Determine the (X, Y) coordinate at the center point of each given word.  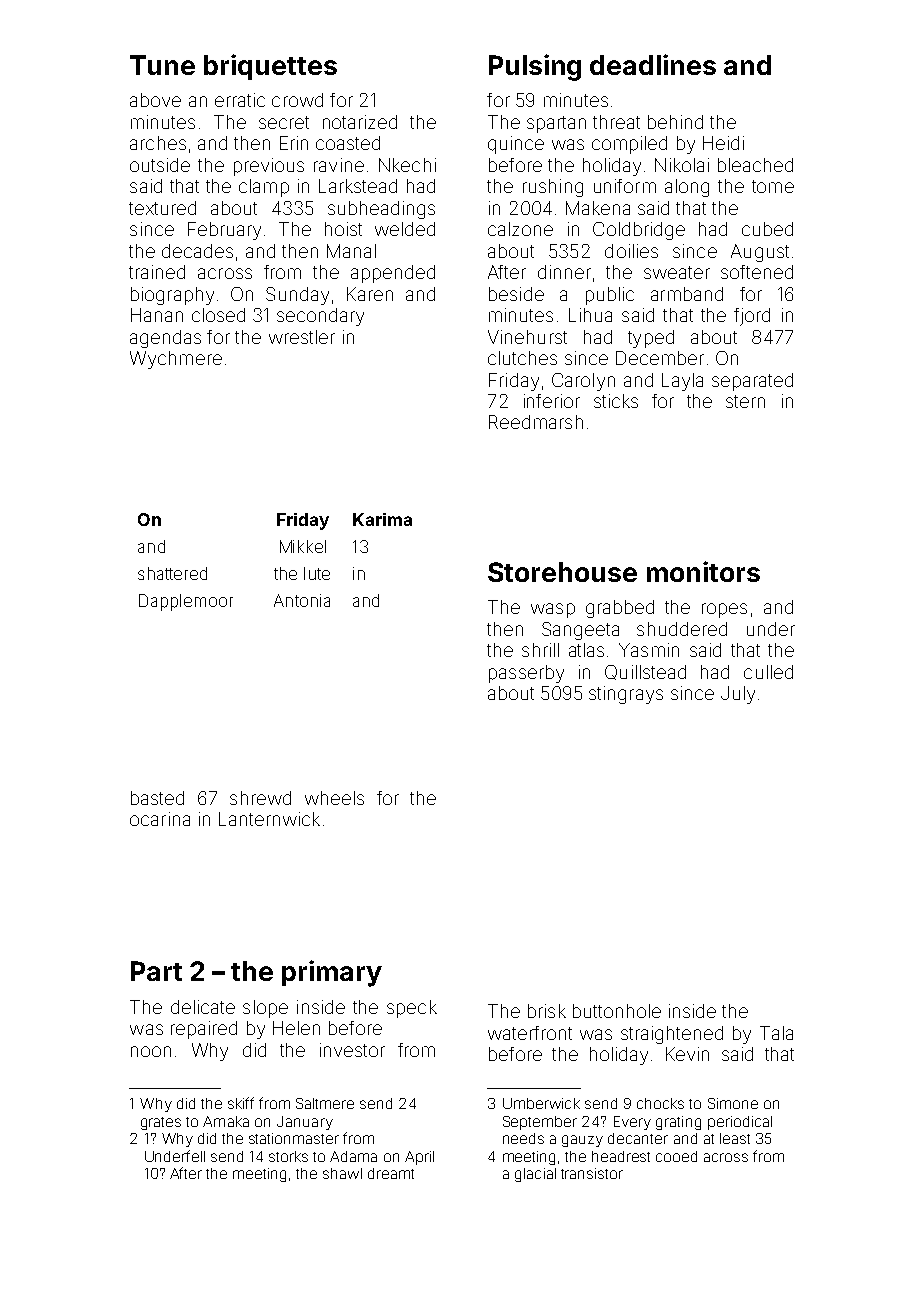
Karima (382, 519)
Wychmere (176, 360)
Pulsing (535, 67)
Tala (776, 1033)
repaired (204, 1030)
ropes (724, 610)
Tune (162, 65)
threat (616, 122)
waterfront (530, 1033)
